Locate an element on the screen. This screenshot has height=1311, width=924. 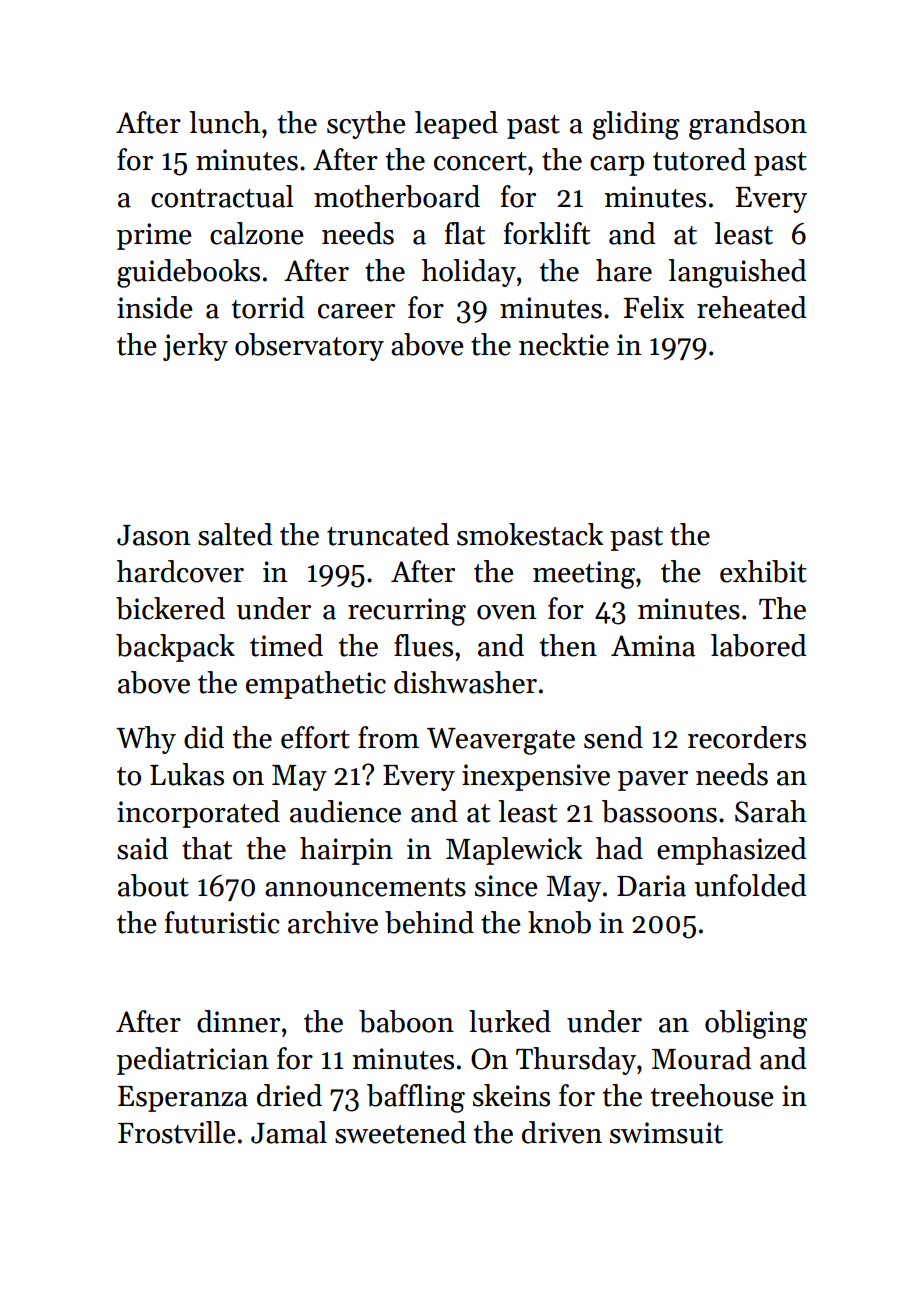
Jamal is located at coordinates (289, 1132).
